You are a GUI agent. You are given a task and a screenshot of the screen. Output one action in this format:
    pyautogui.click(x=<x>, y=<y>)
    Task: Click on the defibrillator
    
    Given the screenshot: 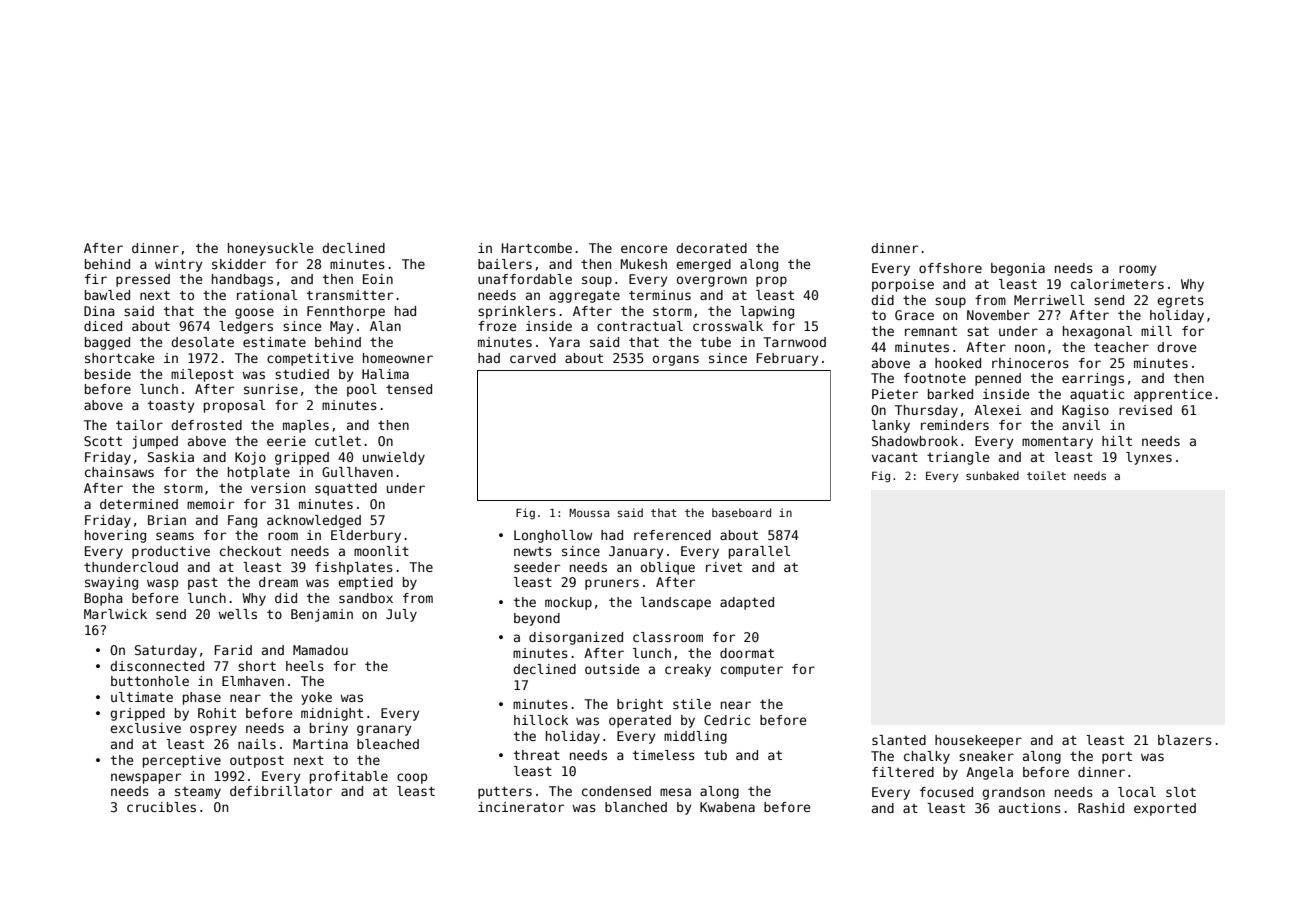 What is the action you would take?
    pyautogui.click(x=281, y=791)
